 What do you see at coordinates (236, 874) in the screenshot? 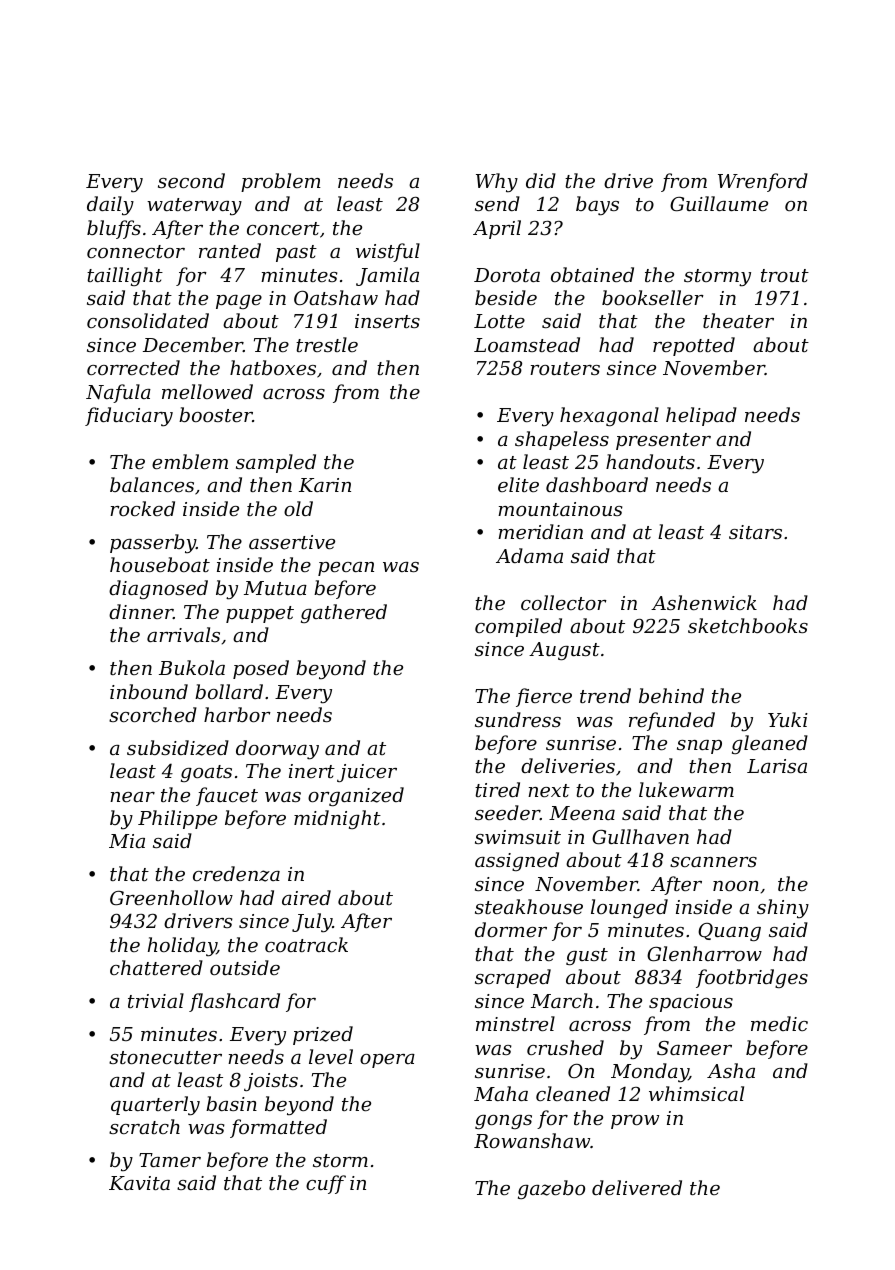
I see `credenza` at bounding box center [236, 874].
